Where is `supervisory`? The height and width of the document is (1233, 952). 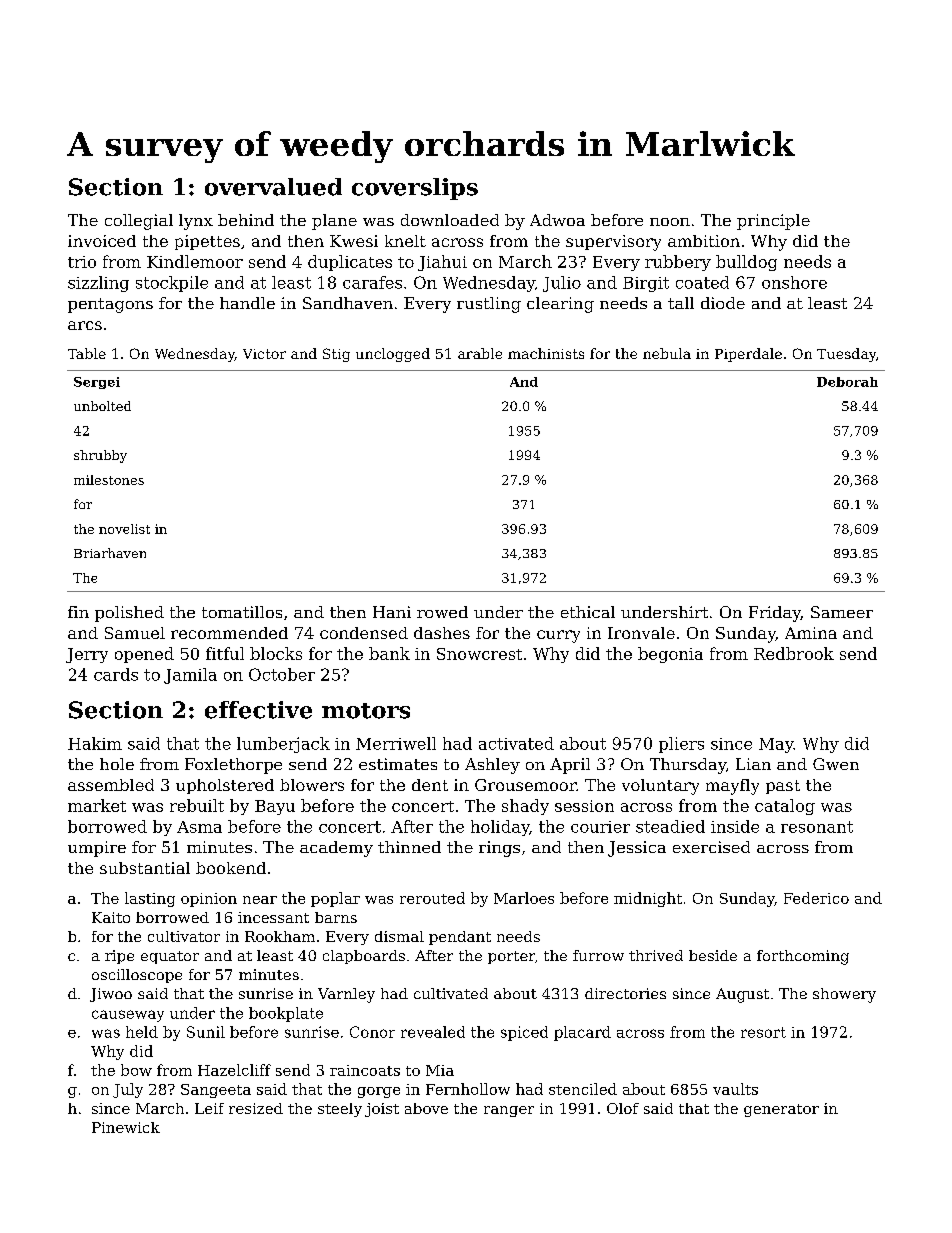
supervisory is located at coordinates (613, 243).
